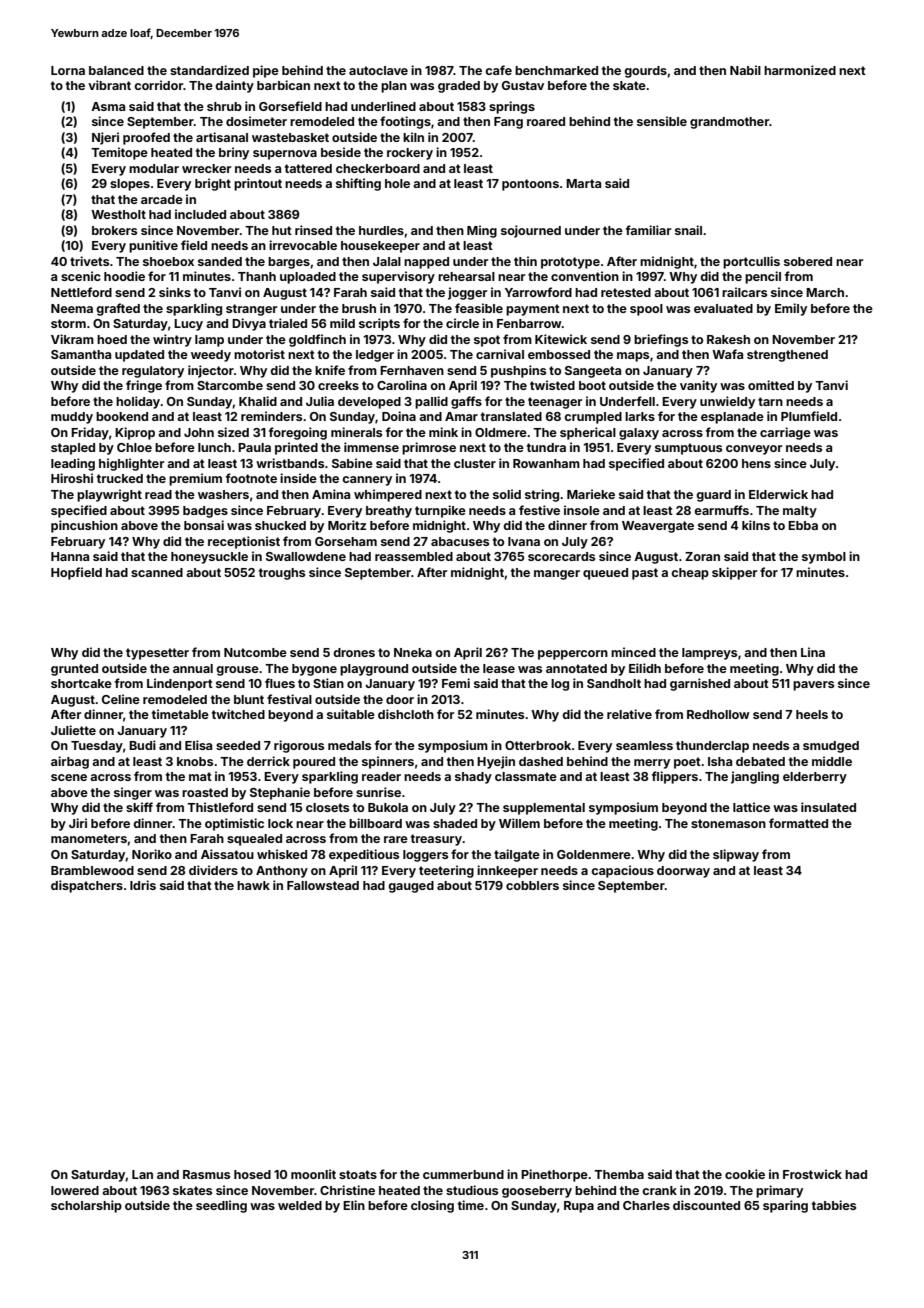 Image resolution: width=924 pixels, height=1308 pixels. What do you see at coordinates (258, 401) in the page?
I see `Khalid` at bounding box center [258, 401].
